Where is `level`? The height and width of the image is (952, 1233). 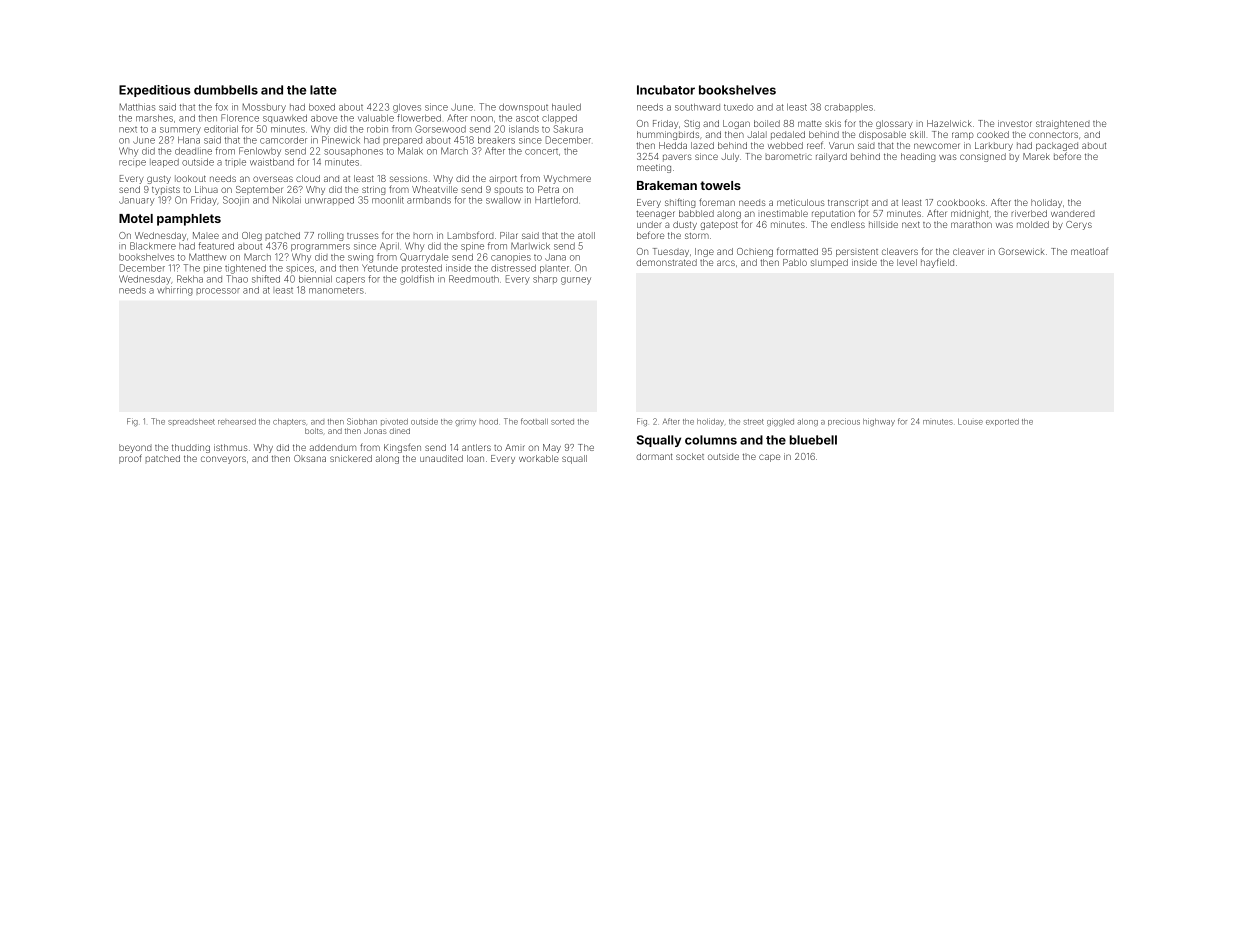 level is located at coordinates (907, 262).
